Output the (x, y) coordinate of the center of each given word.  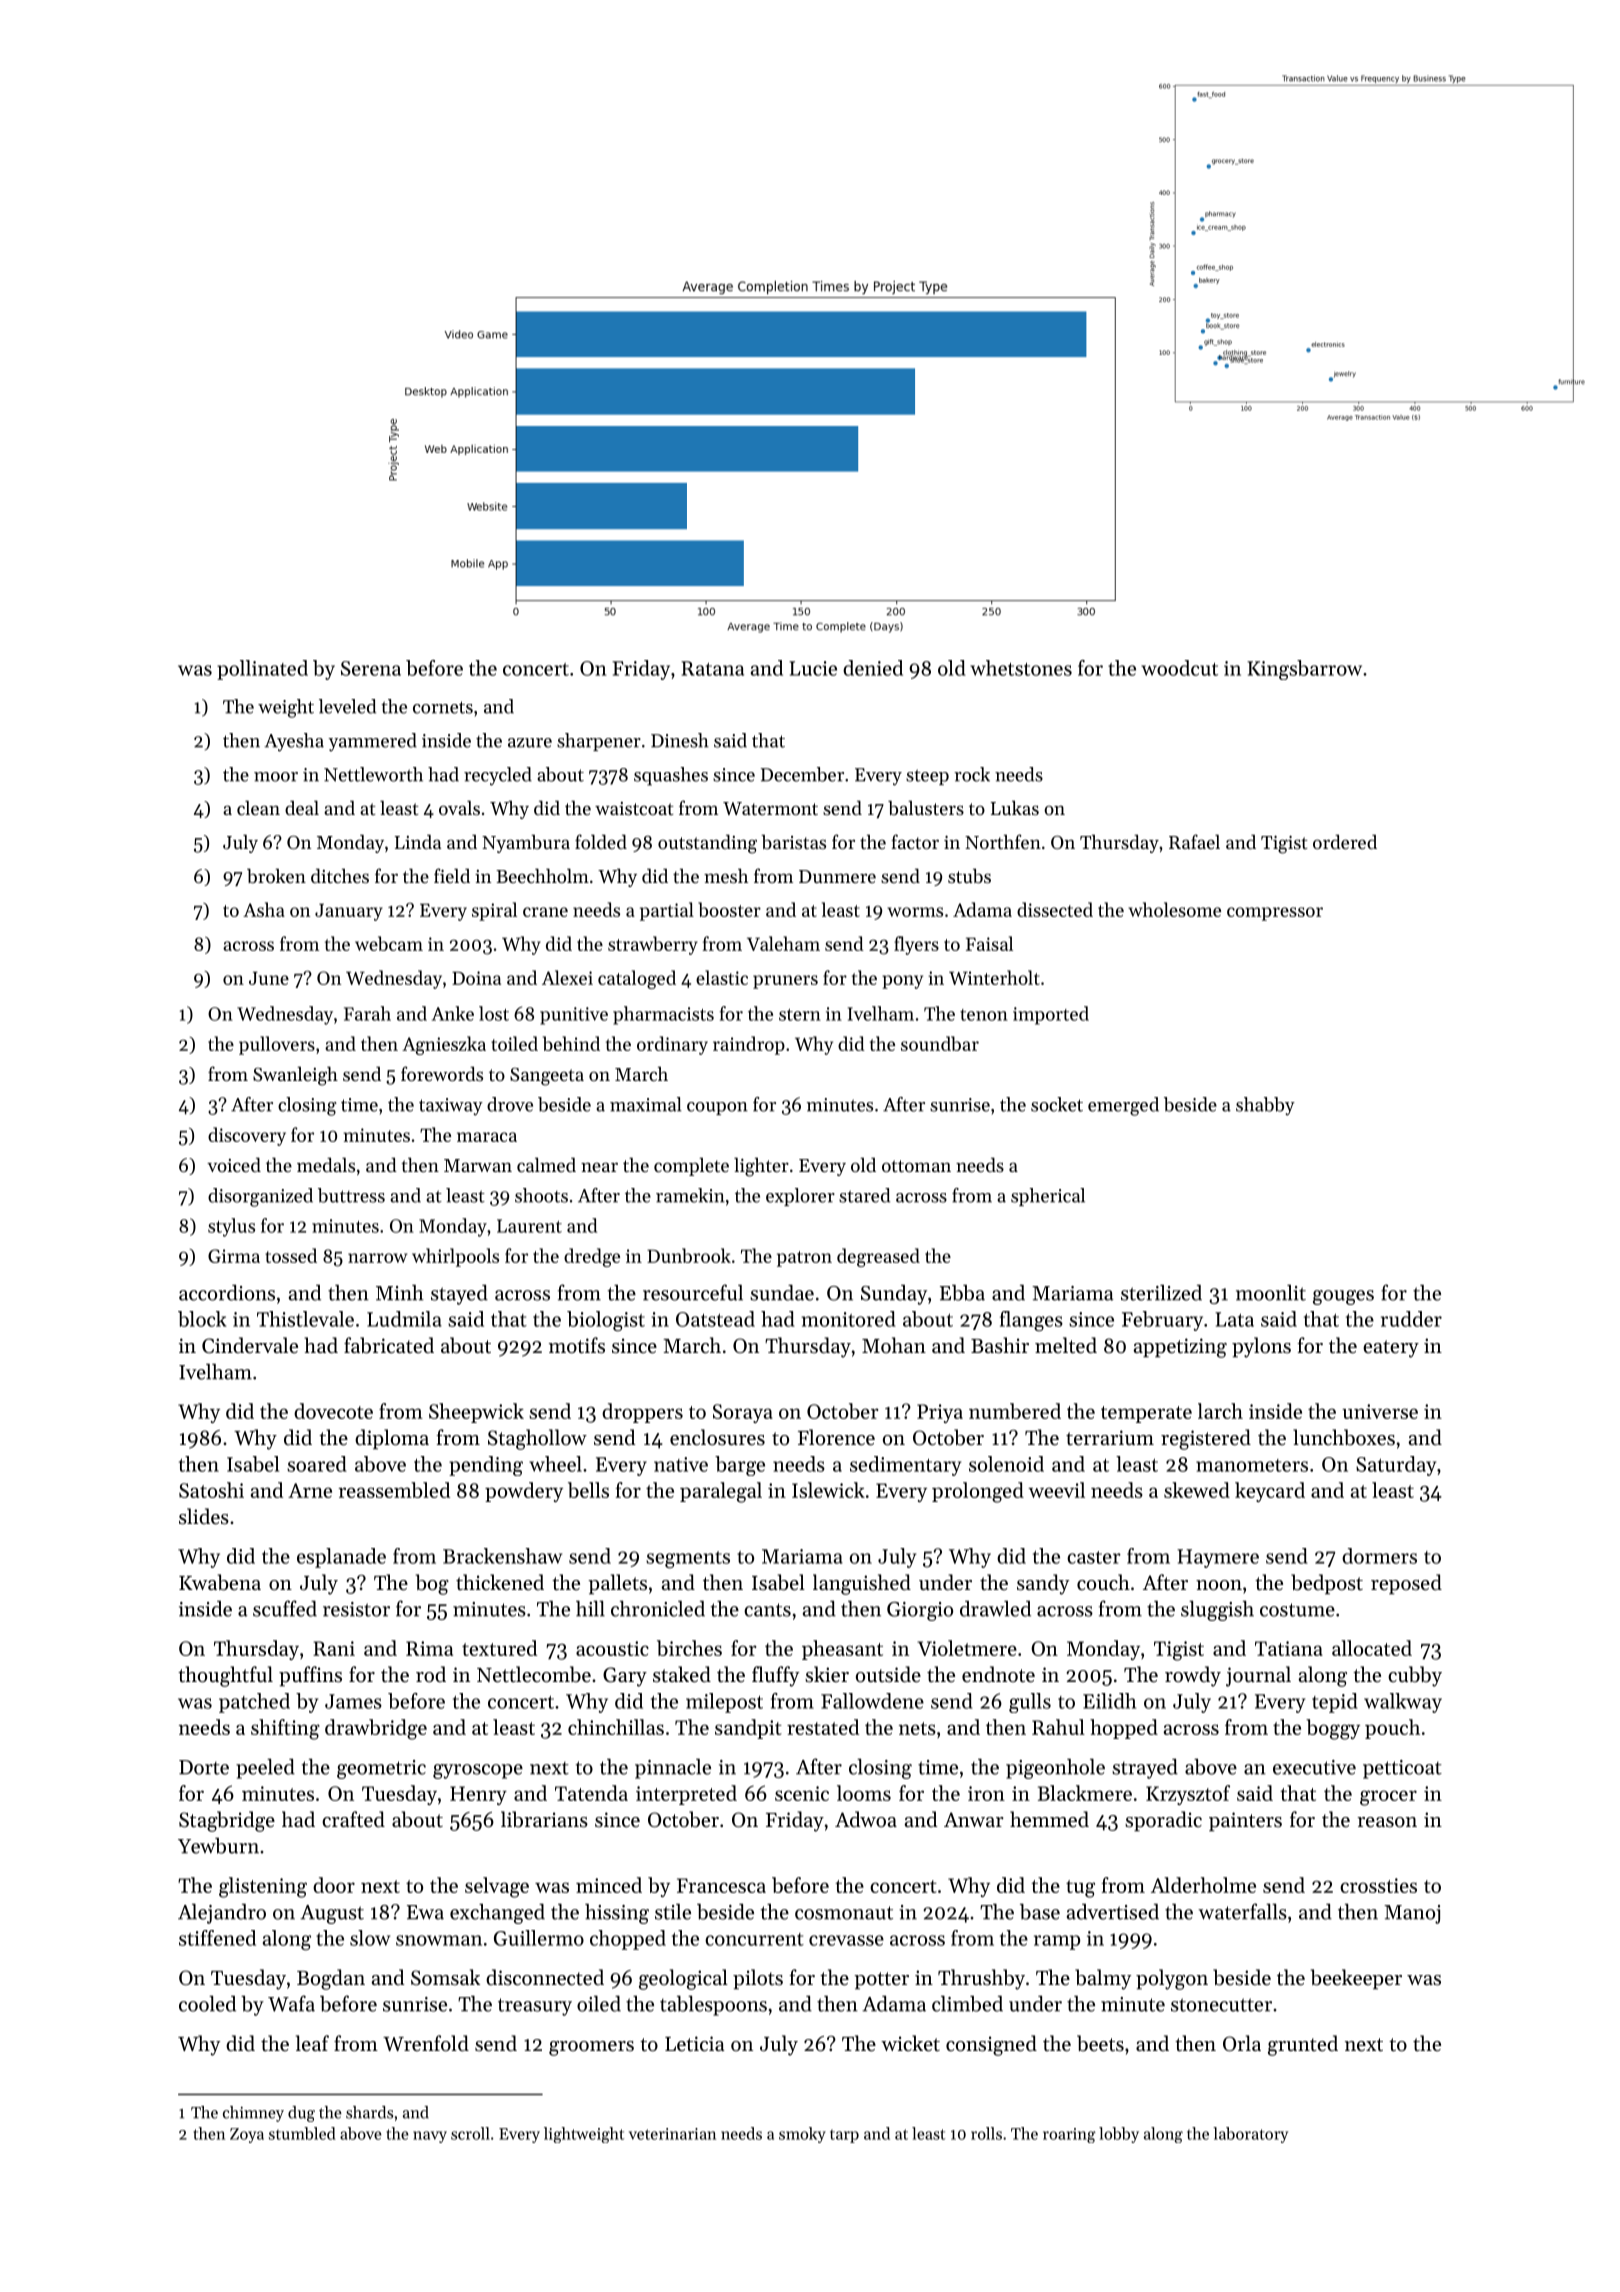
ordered (1345, 841)
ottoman (916, 1166)
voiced (234, 1164)
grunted (1303, 2045)
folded (601, 841)
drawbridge (376, 1729)
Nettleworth (373, 774)
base (1040, 1911)
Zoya (247, 2135)
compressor (1275, 914)
